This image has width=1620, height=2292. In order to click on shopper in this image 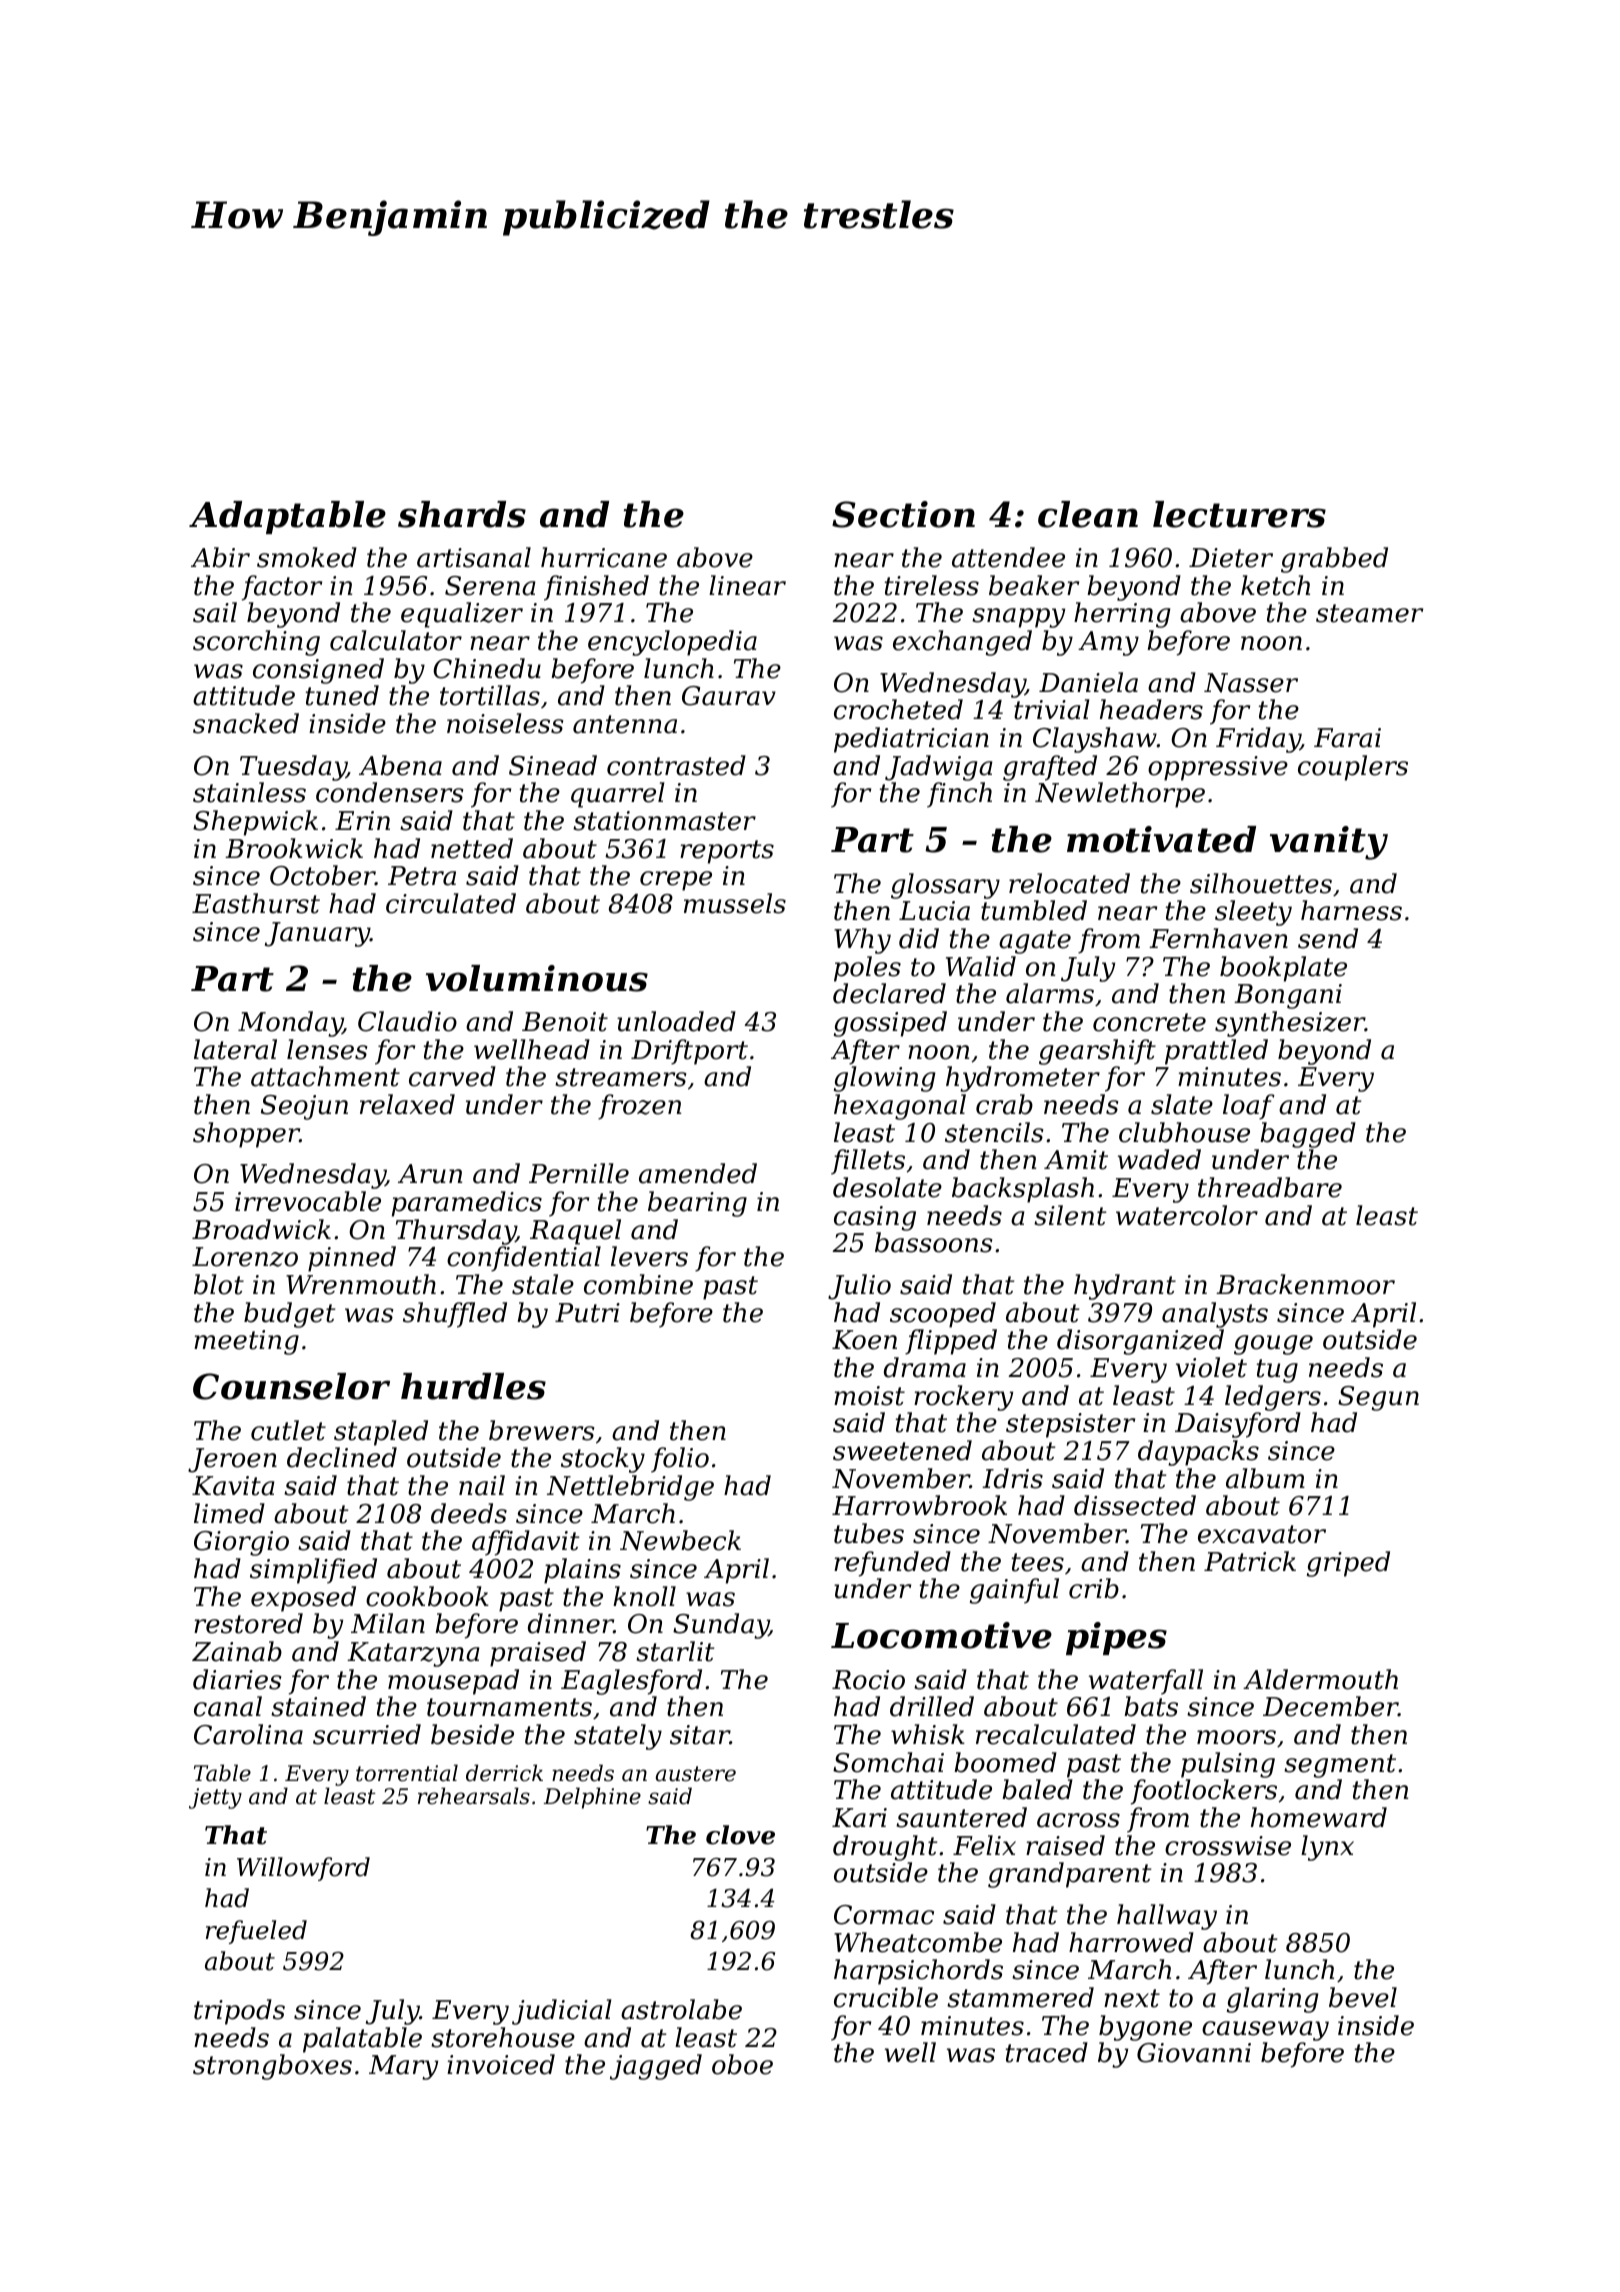, I will do `click(246, 1135)`.
